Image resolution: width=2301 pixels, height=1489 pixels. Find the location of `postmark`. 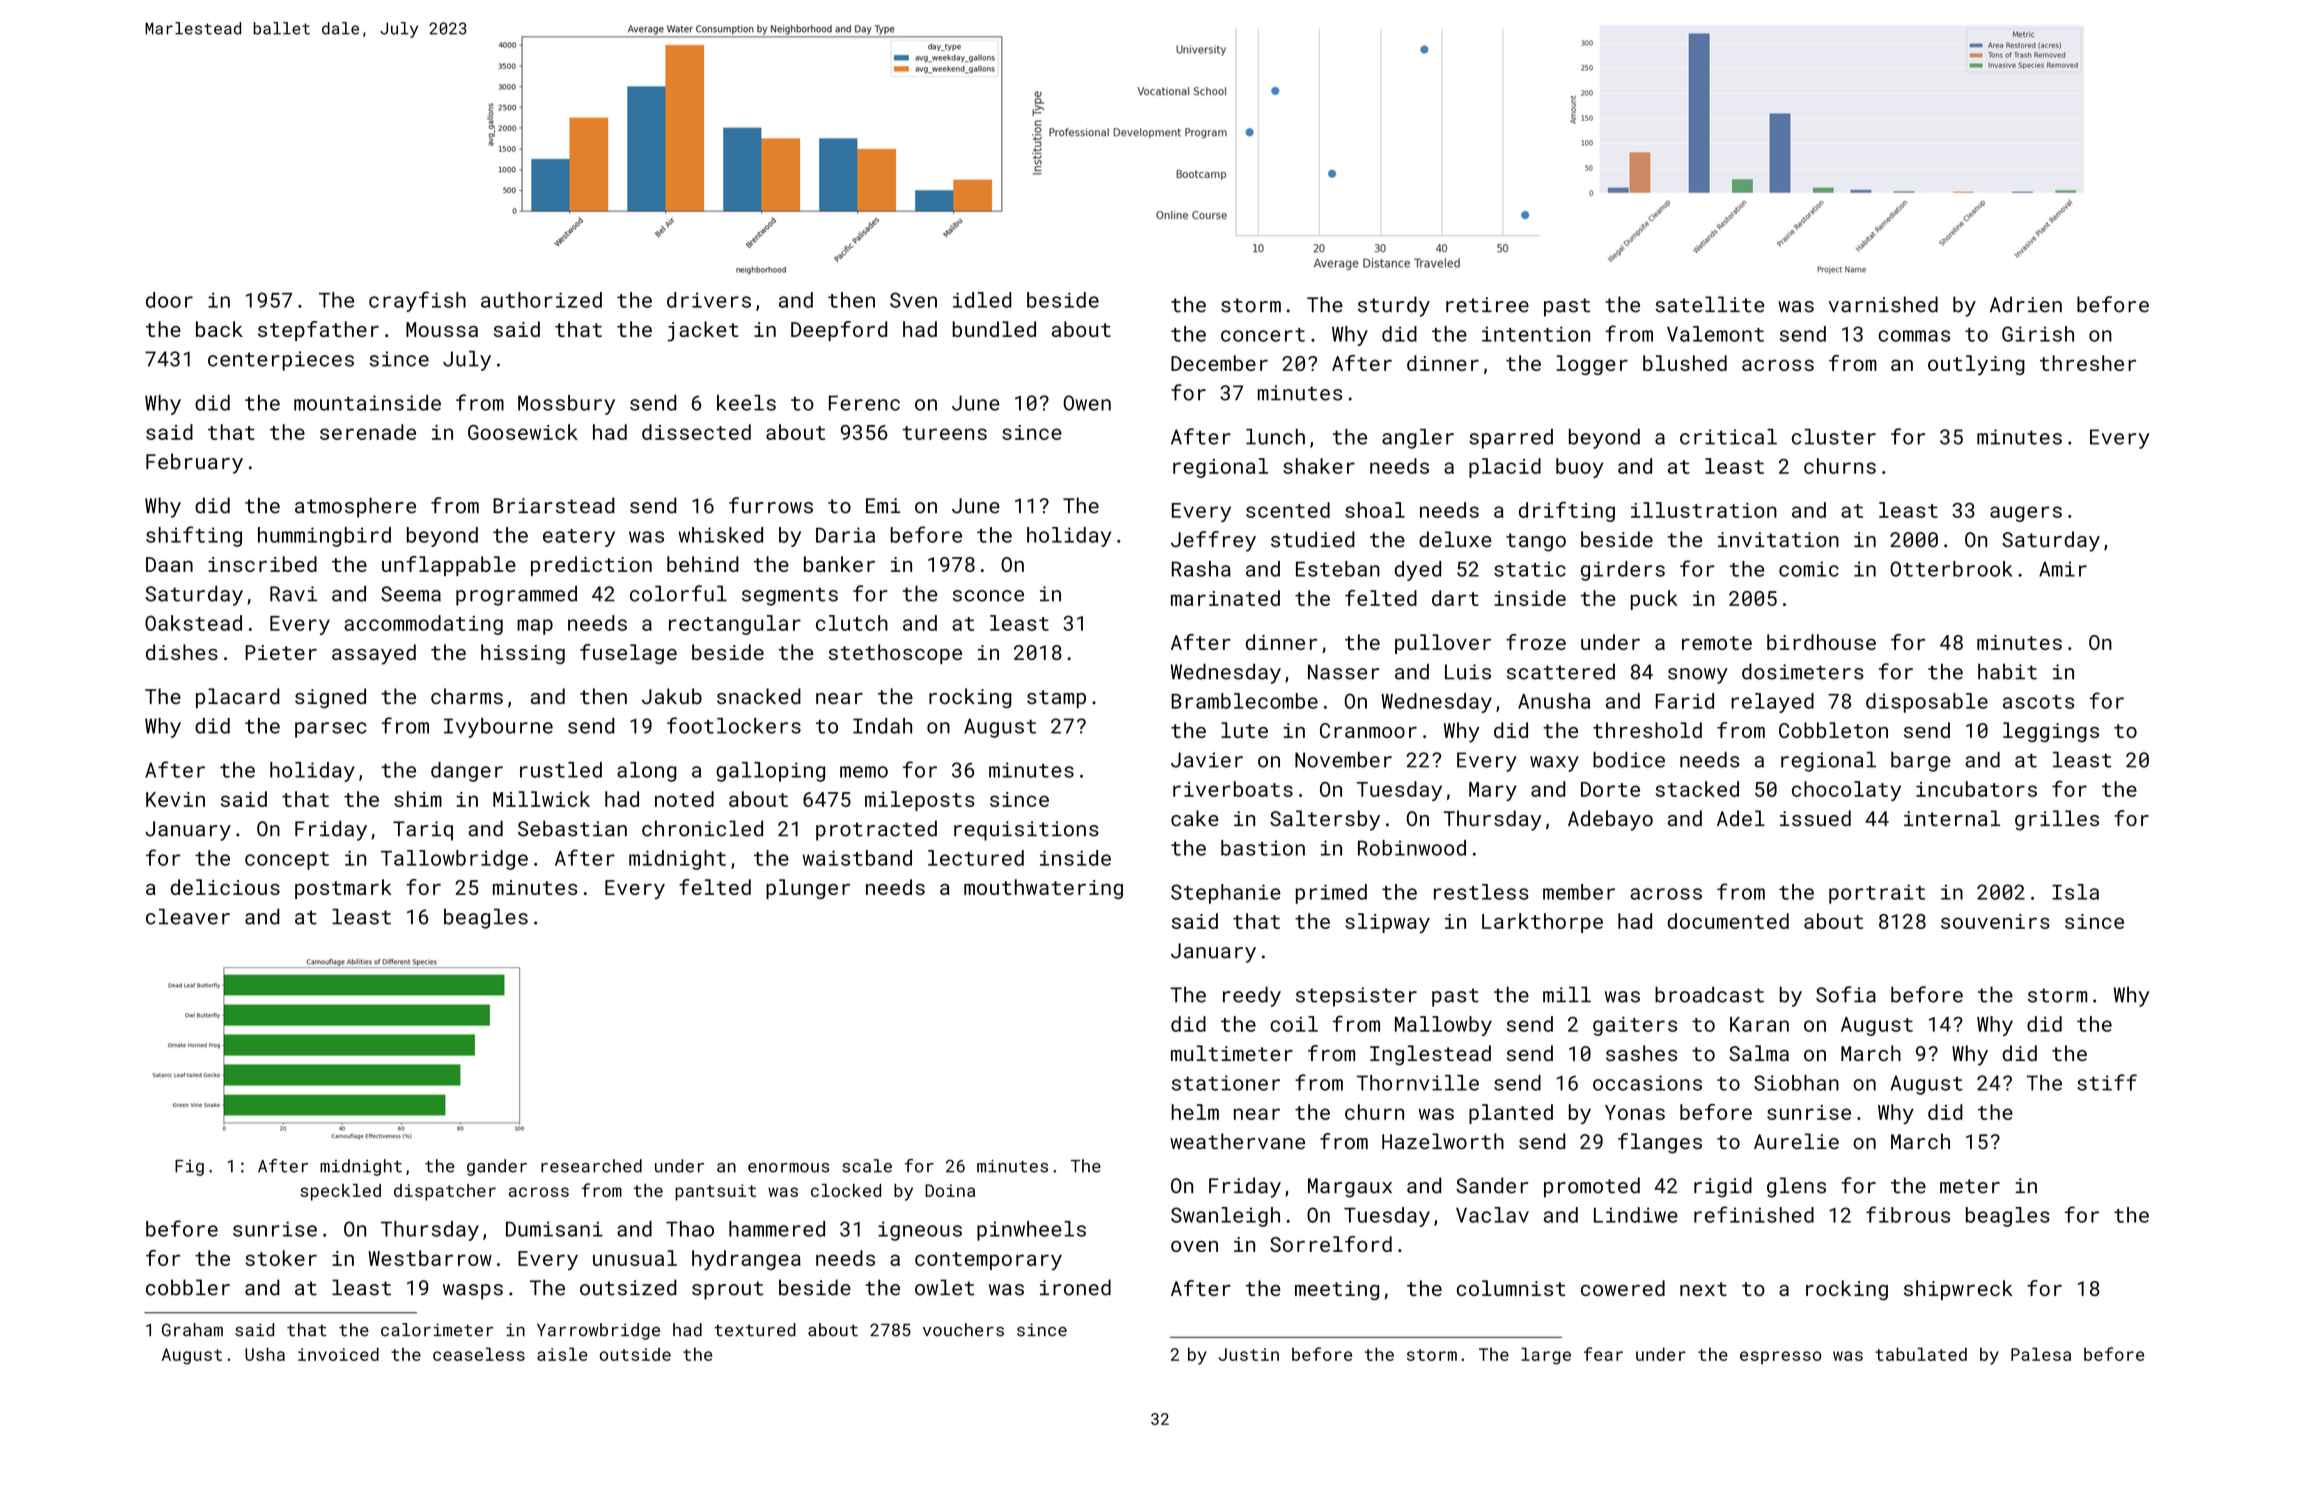

postmark is located at coordinates (343, 889).
